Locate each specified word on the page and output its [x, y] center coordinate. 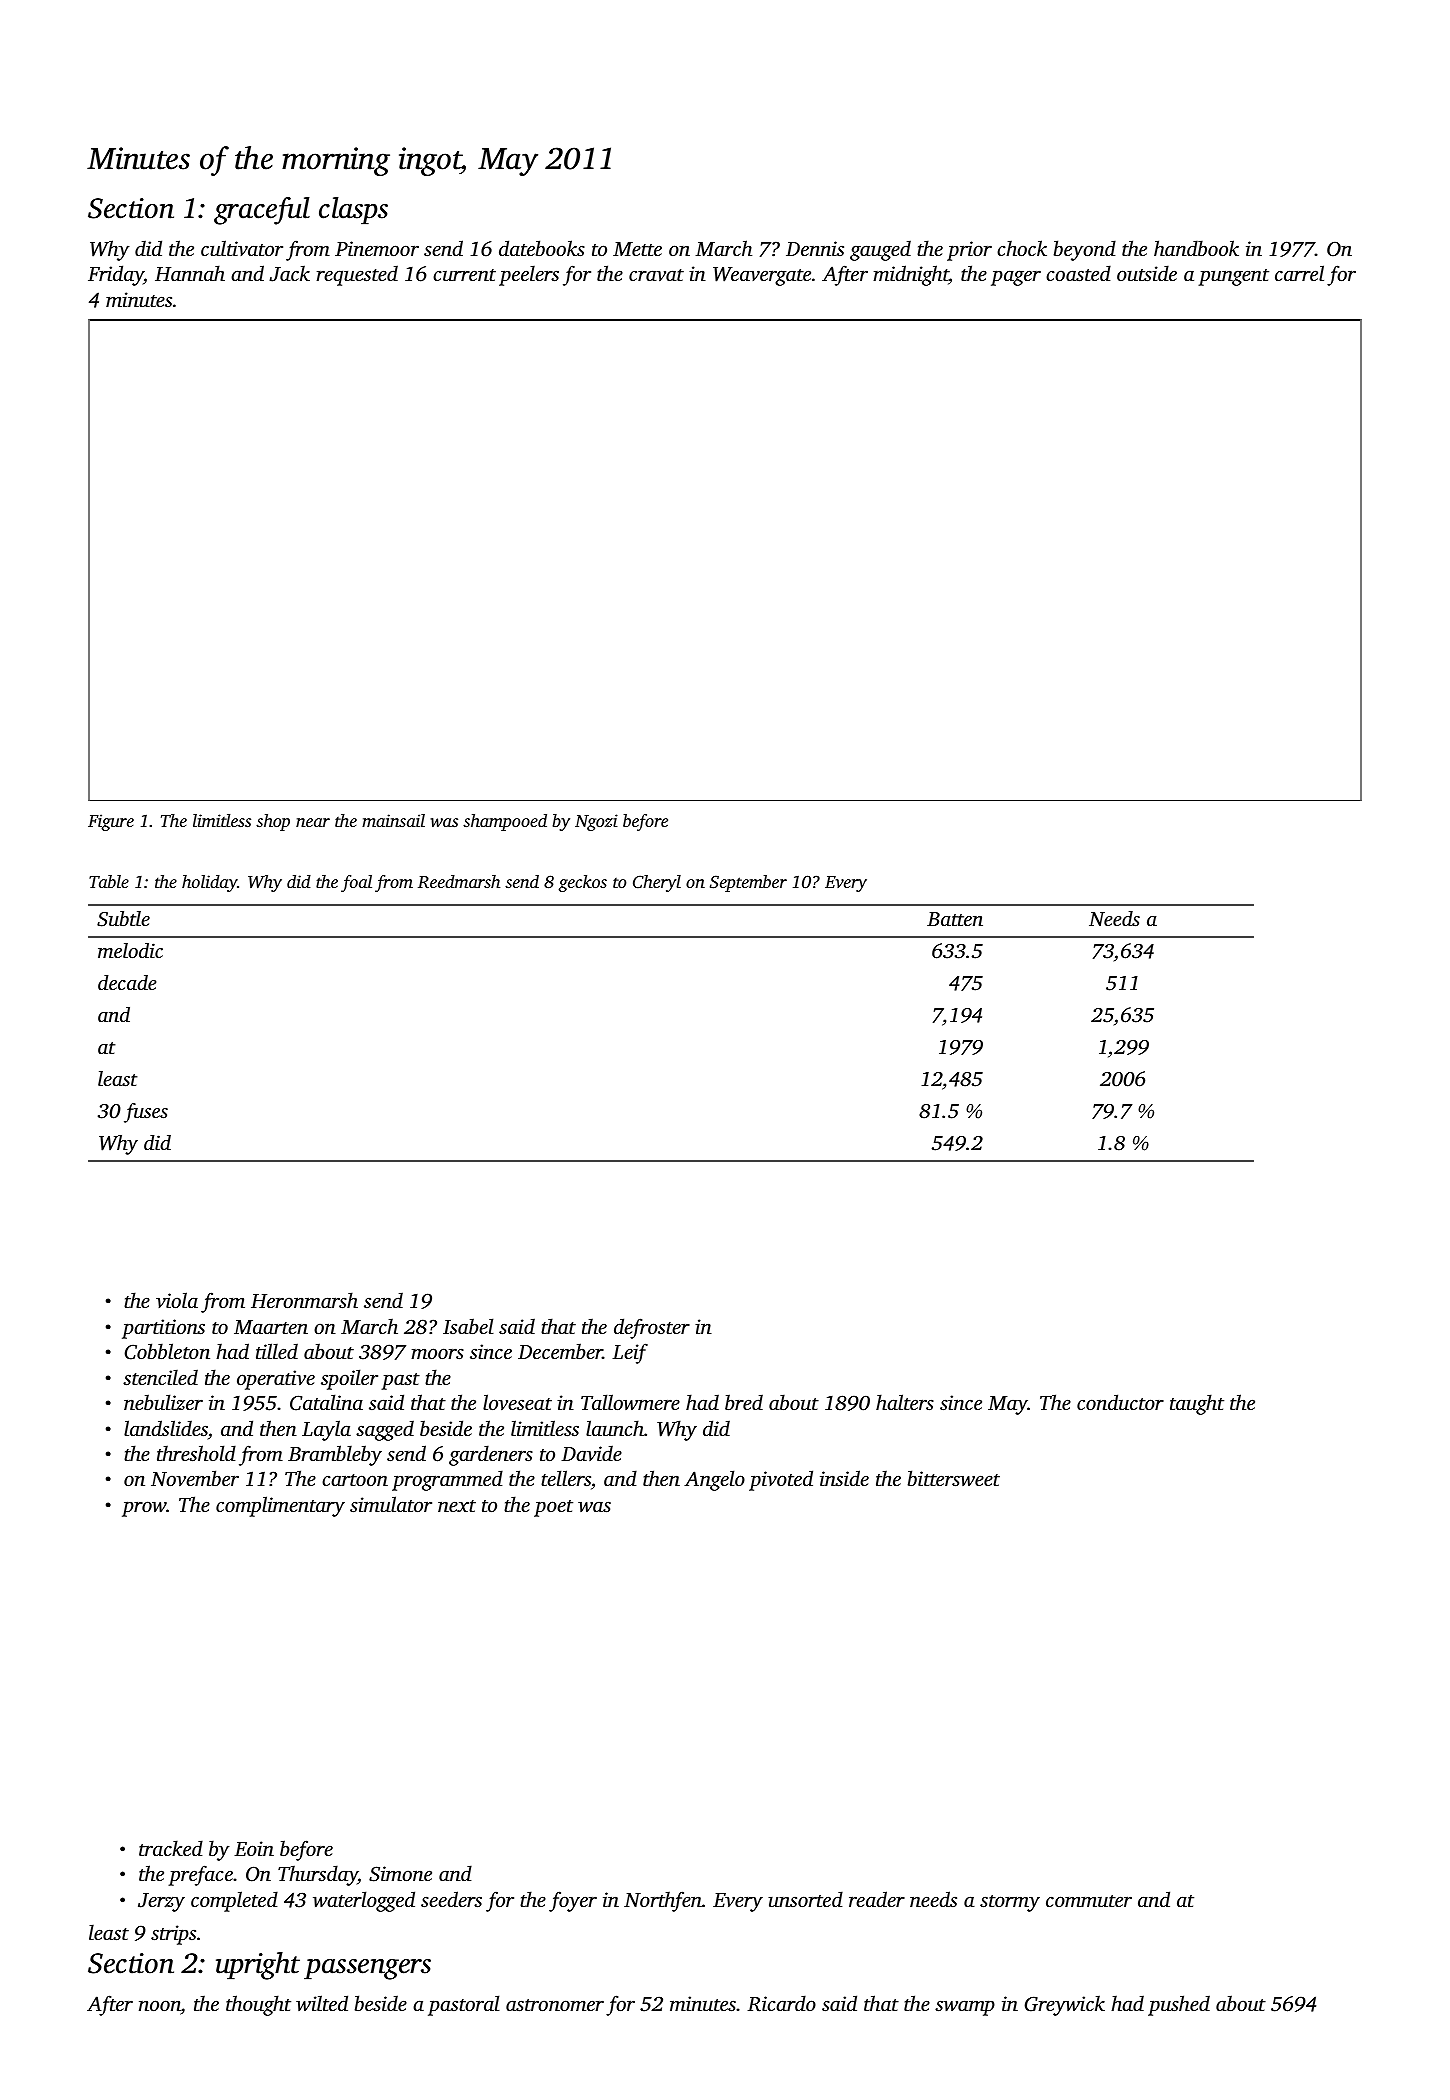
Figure [111, 822]
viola [177, 1300]
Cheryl [657, 883]
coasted [1078, 273]
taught [1197, 1404]
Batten [955, 919]
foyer [573, 1901]
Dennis [815, 248]
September [748, 883]
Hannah [190, 273]
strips [173, 1935]
